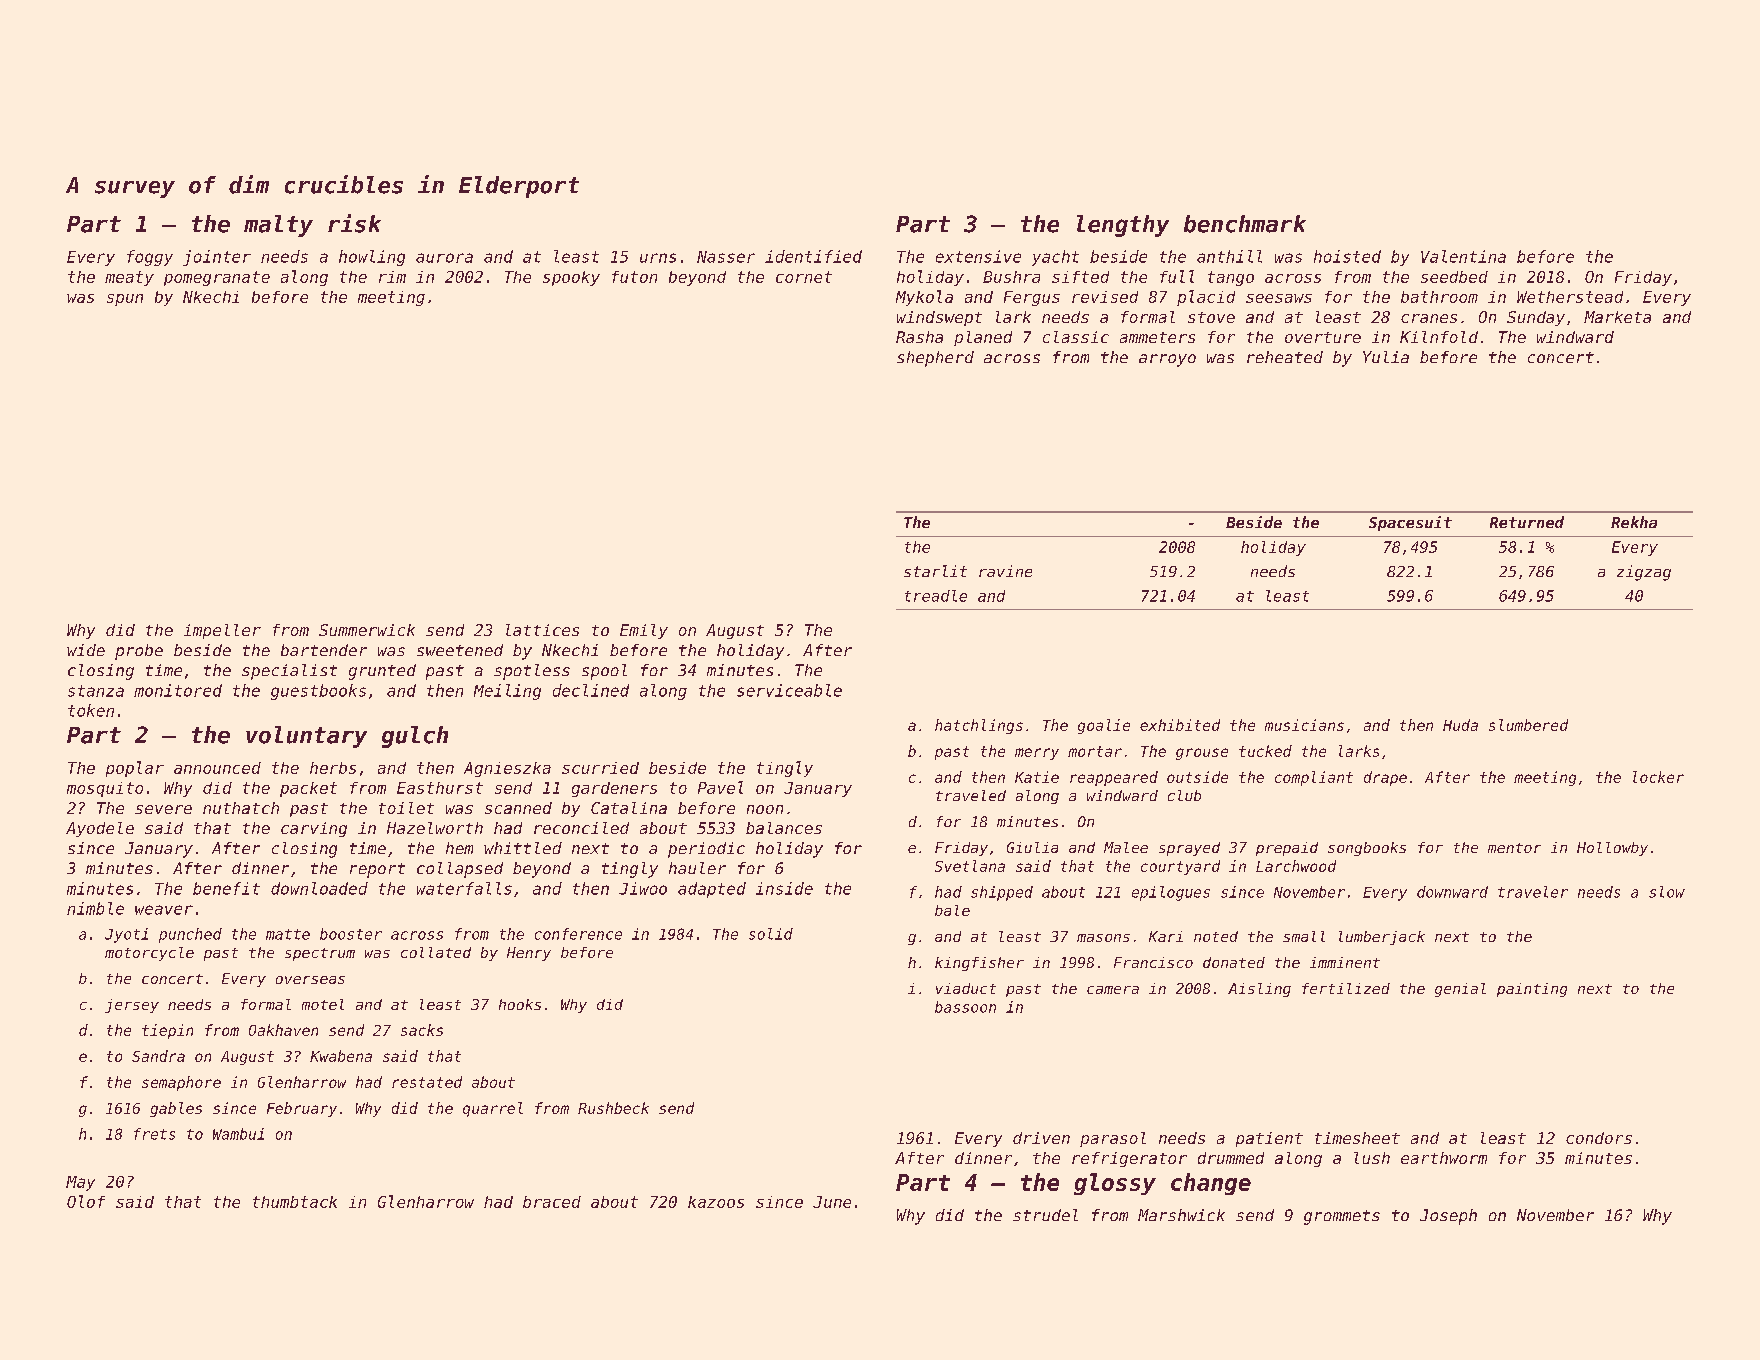 This image has width=1760, height=1360. What do you see at coordinates (181, 1083) in the image?
I see `semaphore` at bounding box center [181, 1083].
